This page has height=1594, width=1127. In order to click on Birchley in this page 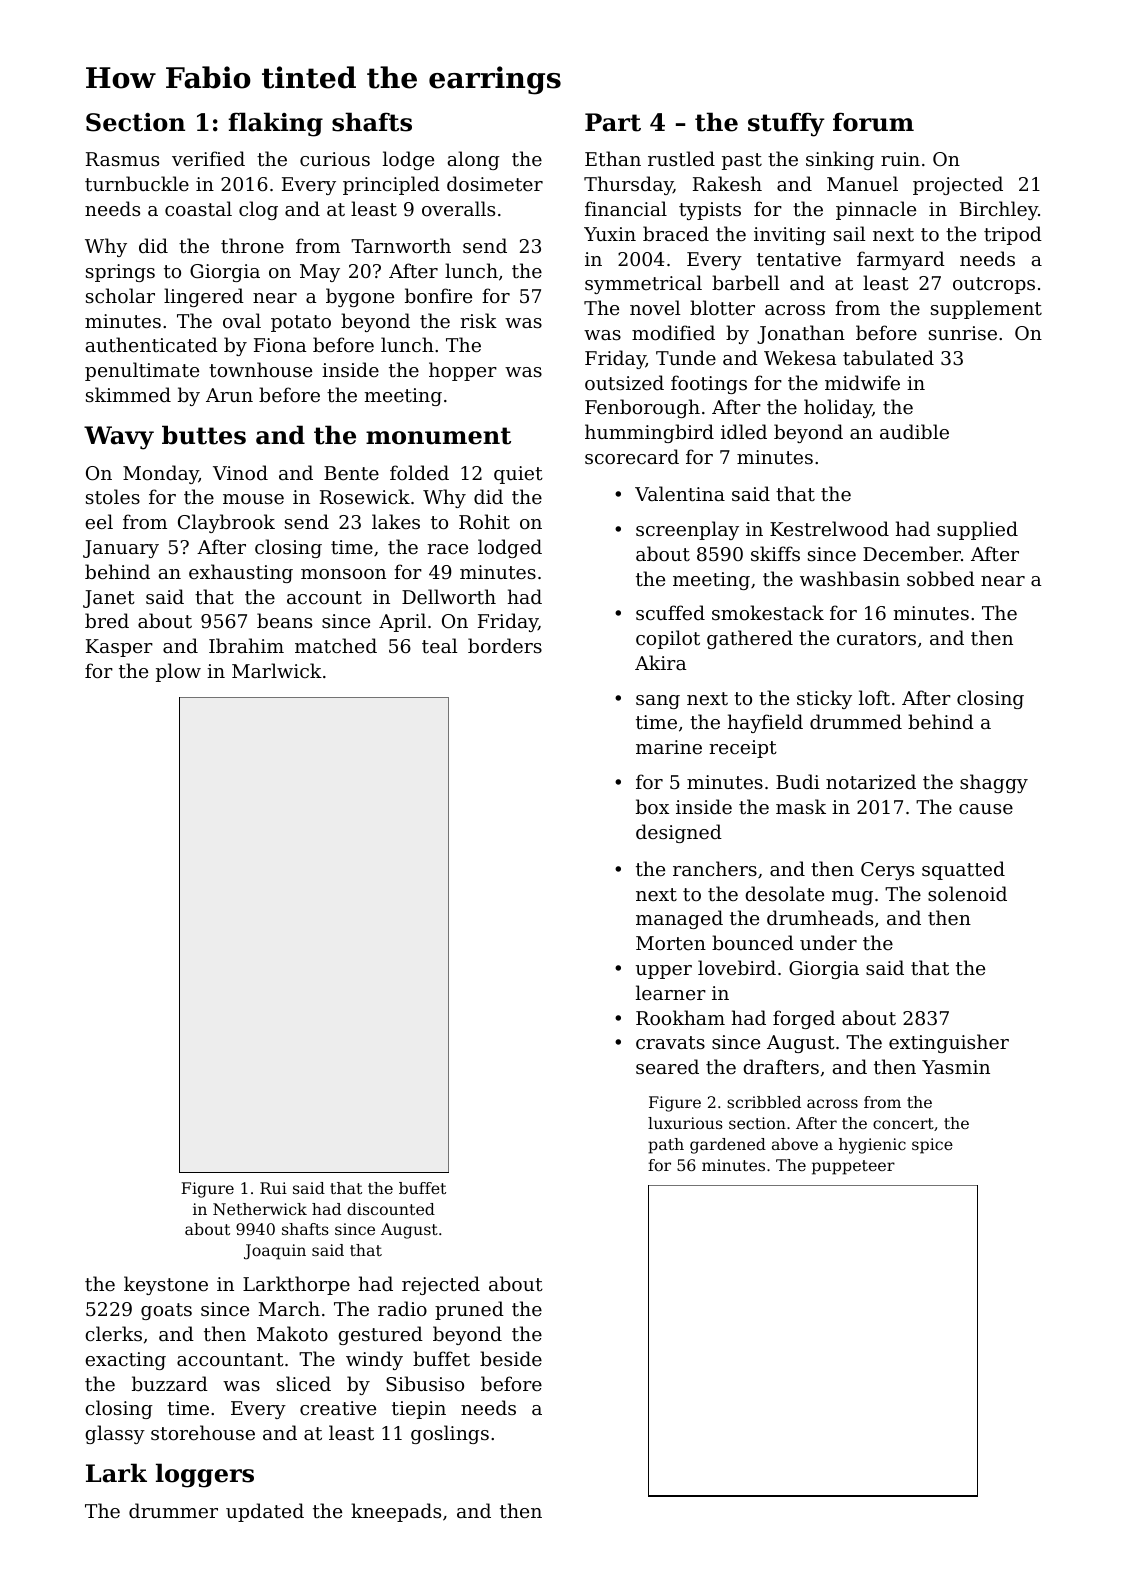, I will do `click(999, 210)`.
